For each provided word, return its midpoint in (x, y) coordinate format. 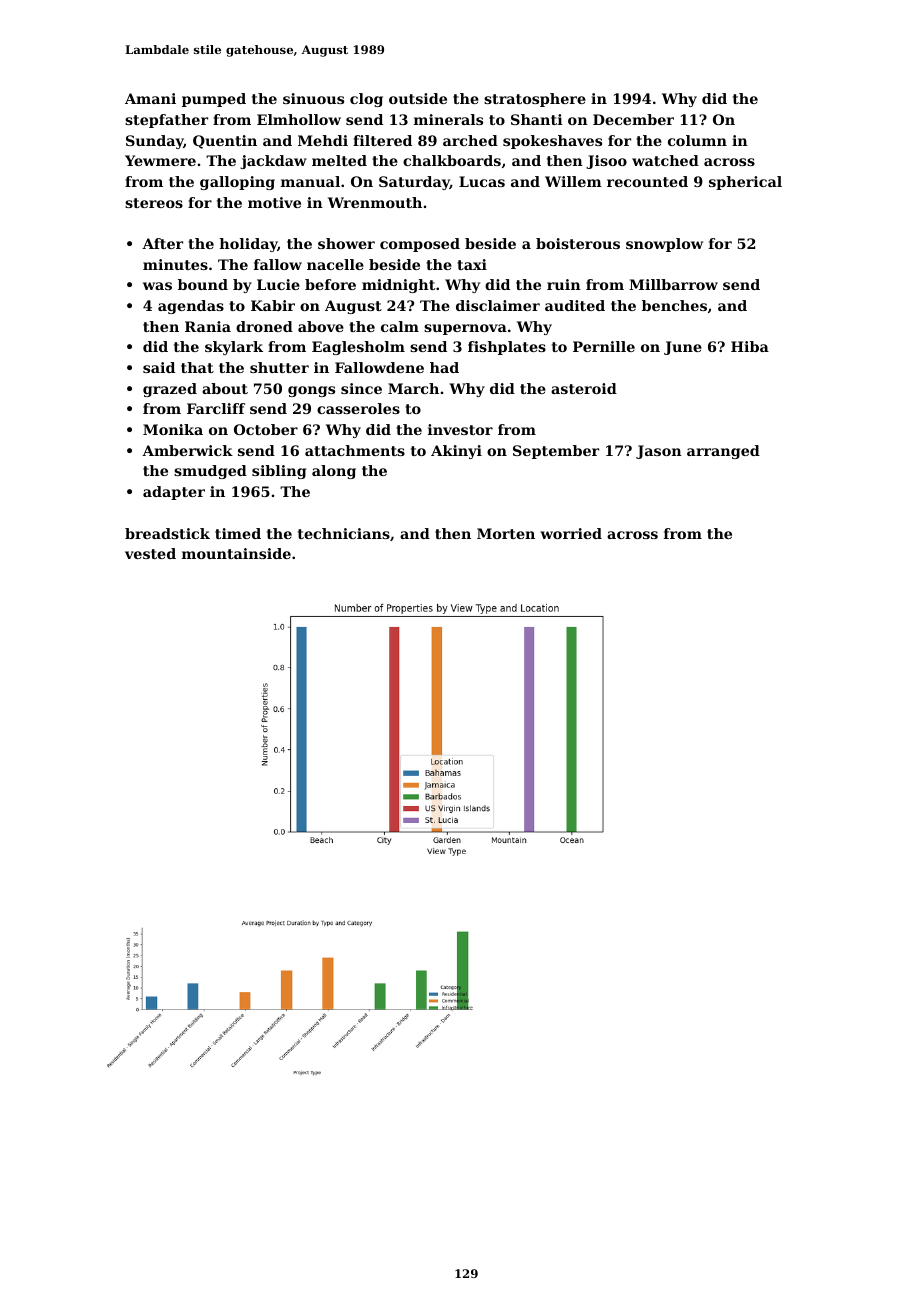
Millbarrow (673, 284)
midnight (398, 286)
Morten (506, 533)
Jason (659, 452)
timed (238, 533)
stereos (154, 203)
